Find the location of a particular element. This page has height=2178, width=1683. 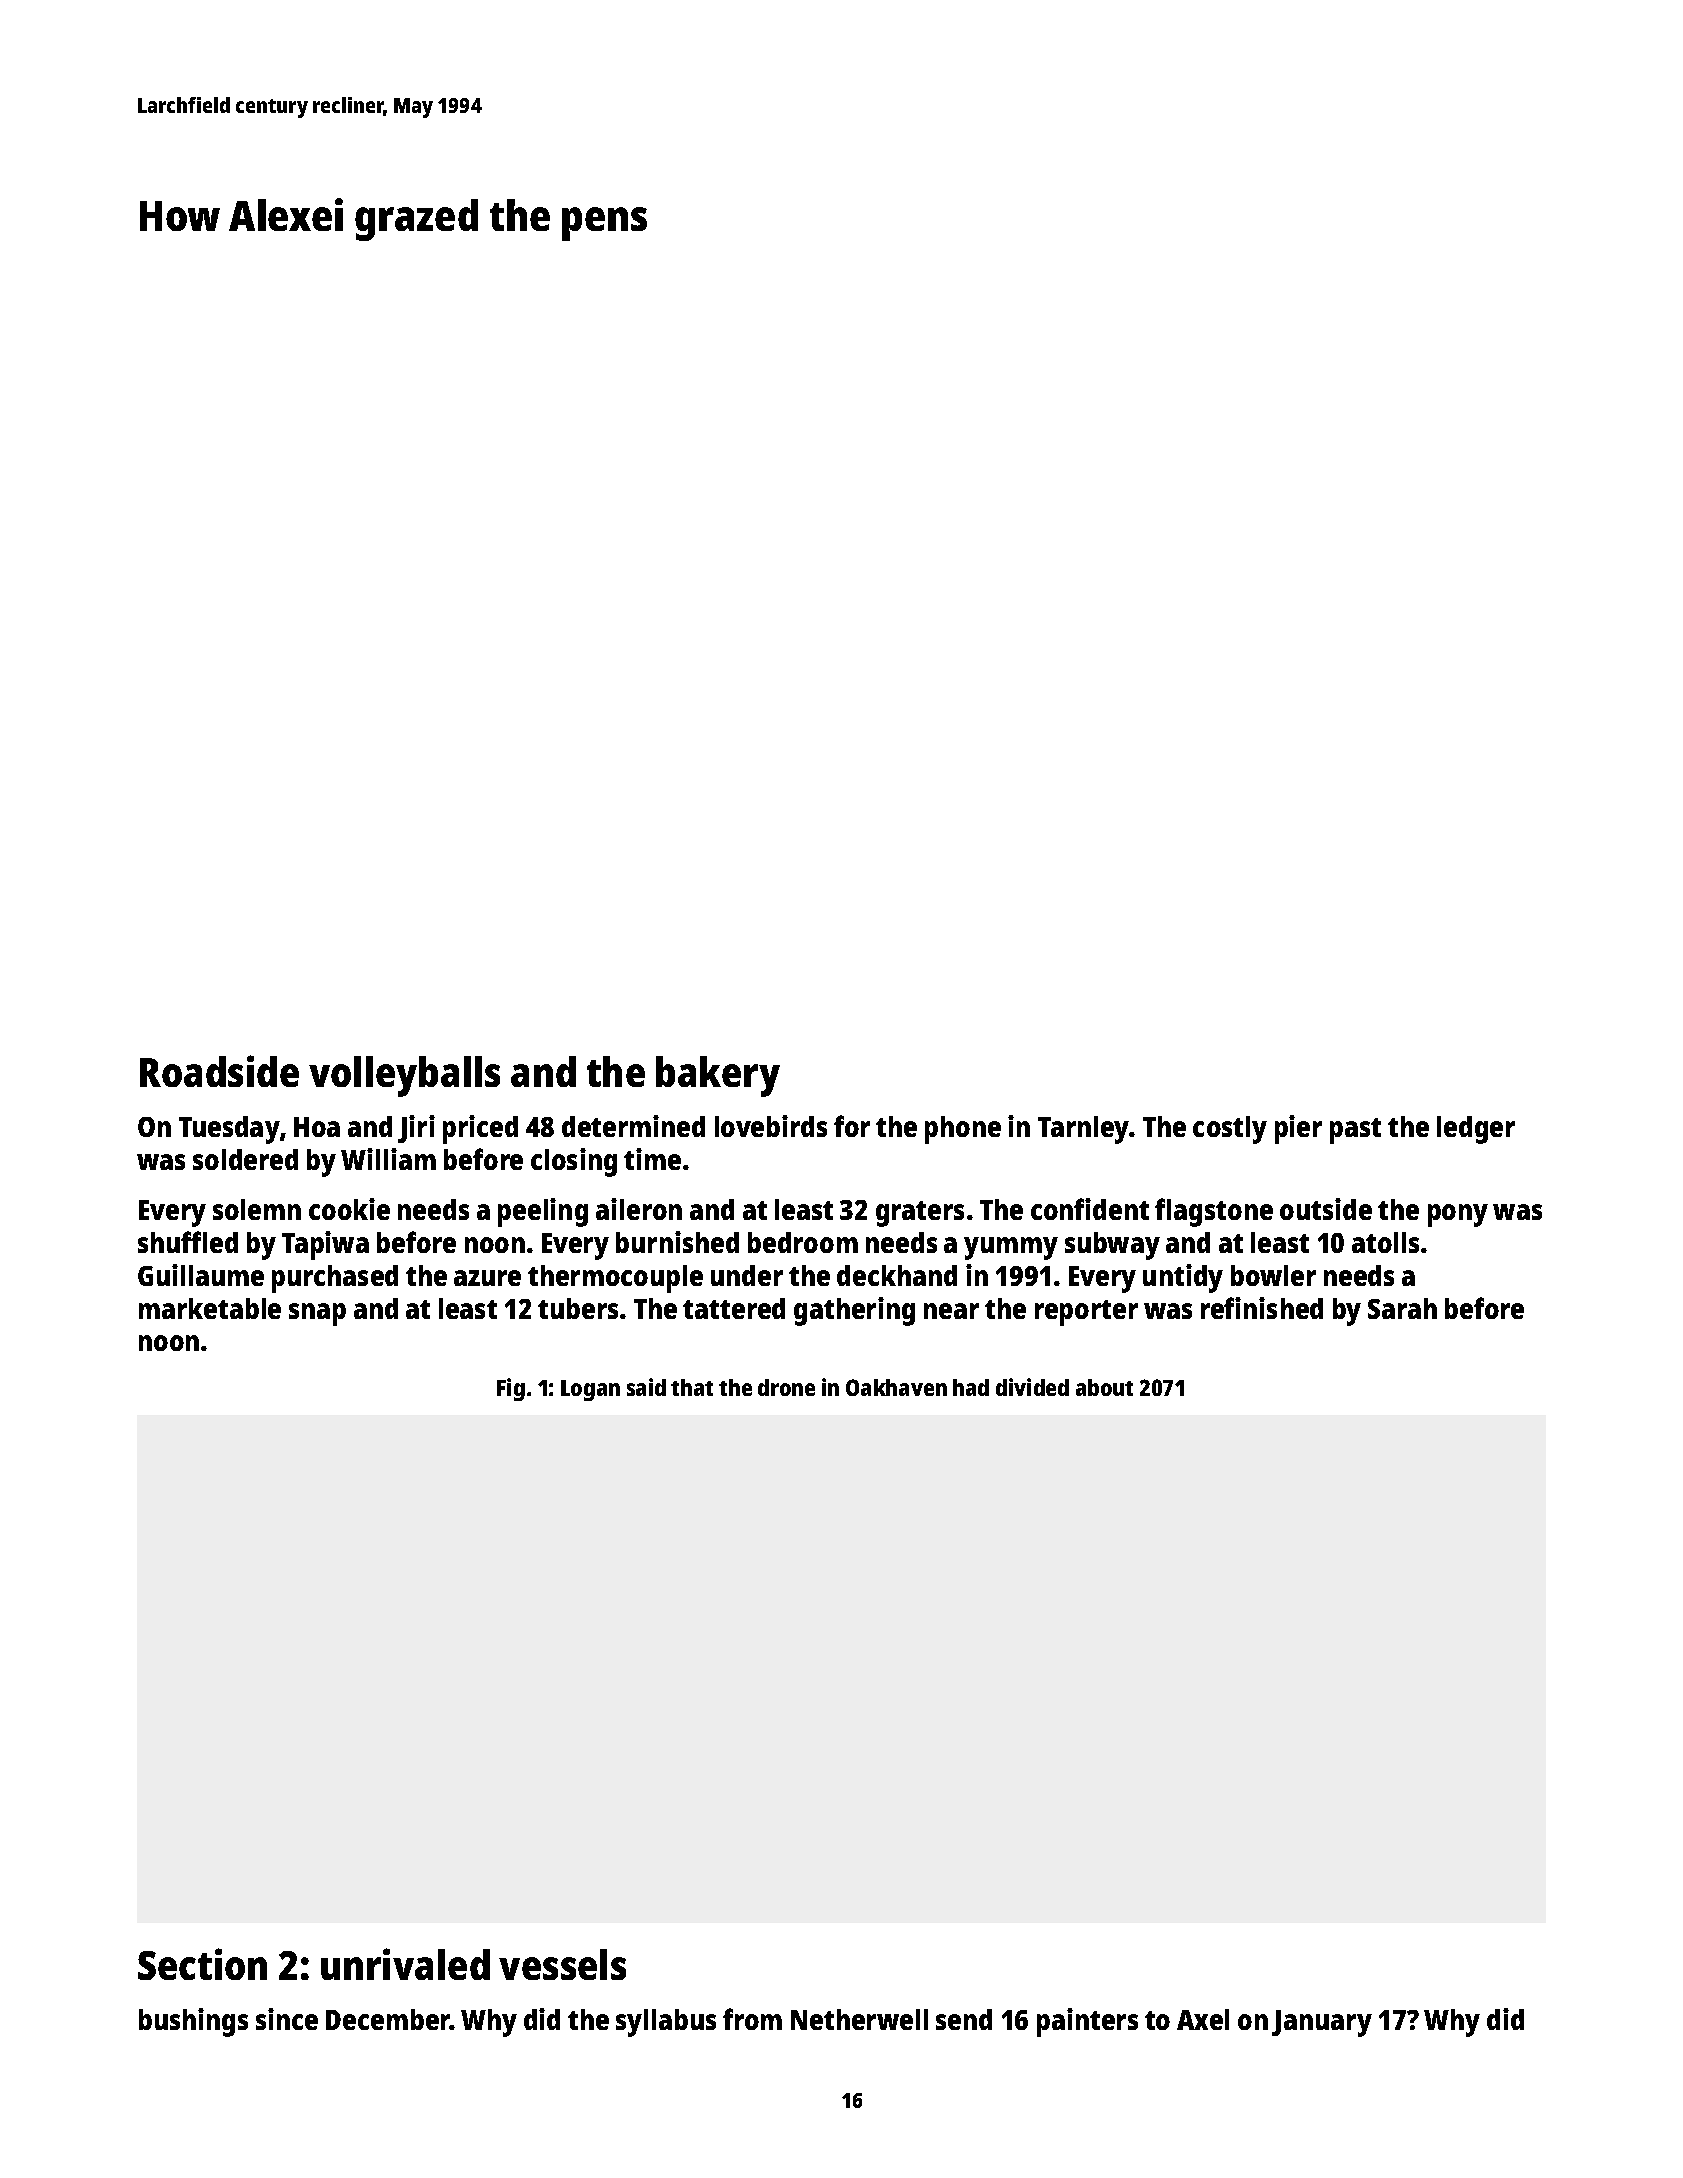

divided is located at coordinates (1032, 1387).
